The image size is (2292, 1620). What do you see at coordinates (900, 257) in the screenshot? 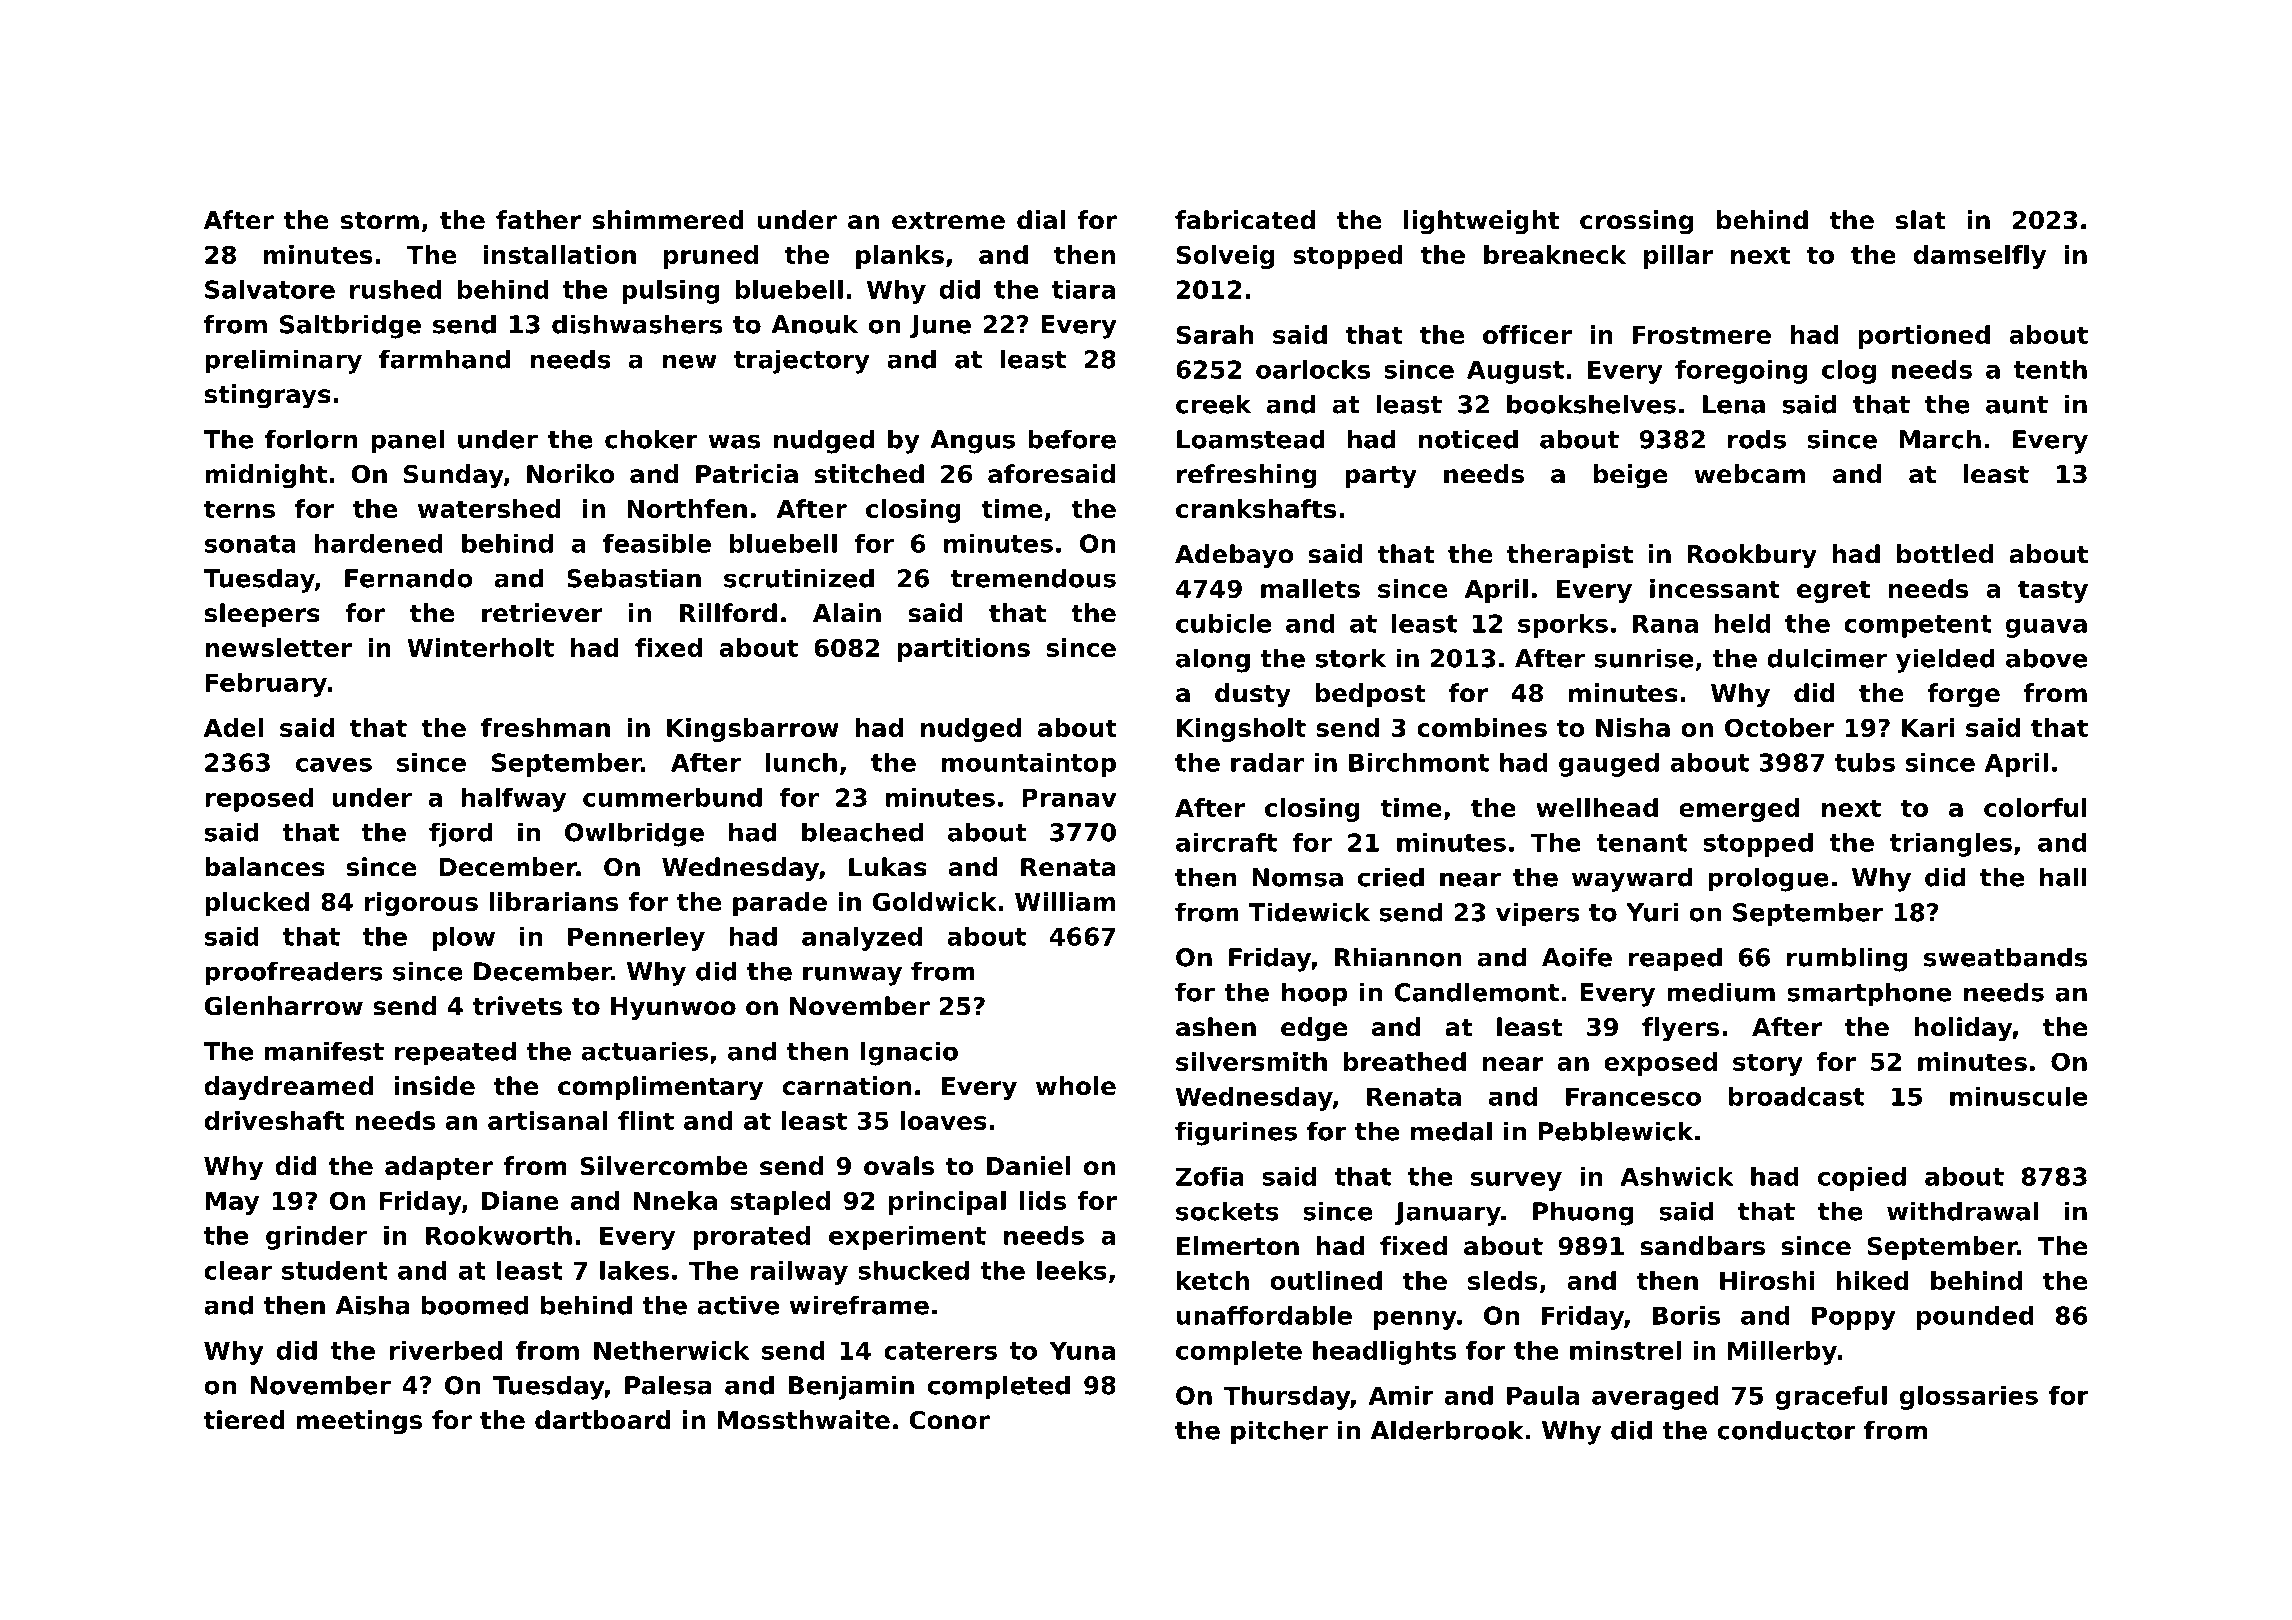
I see `planks` at bounding box center [900, 257].
